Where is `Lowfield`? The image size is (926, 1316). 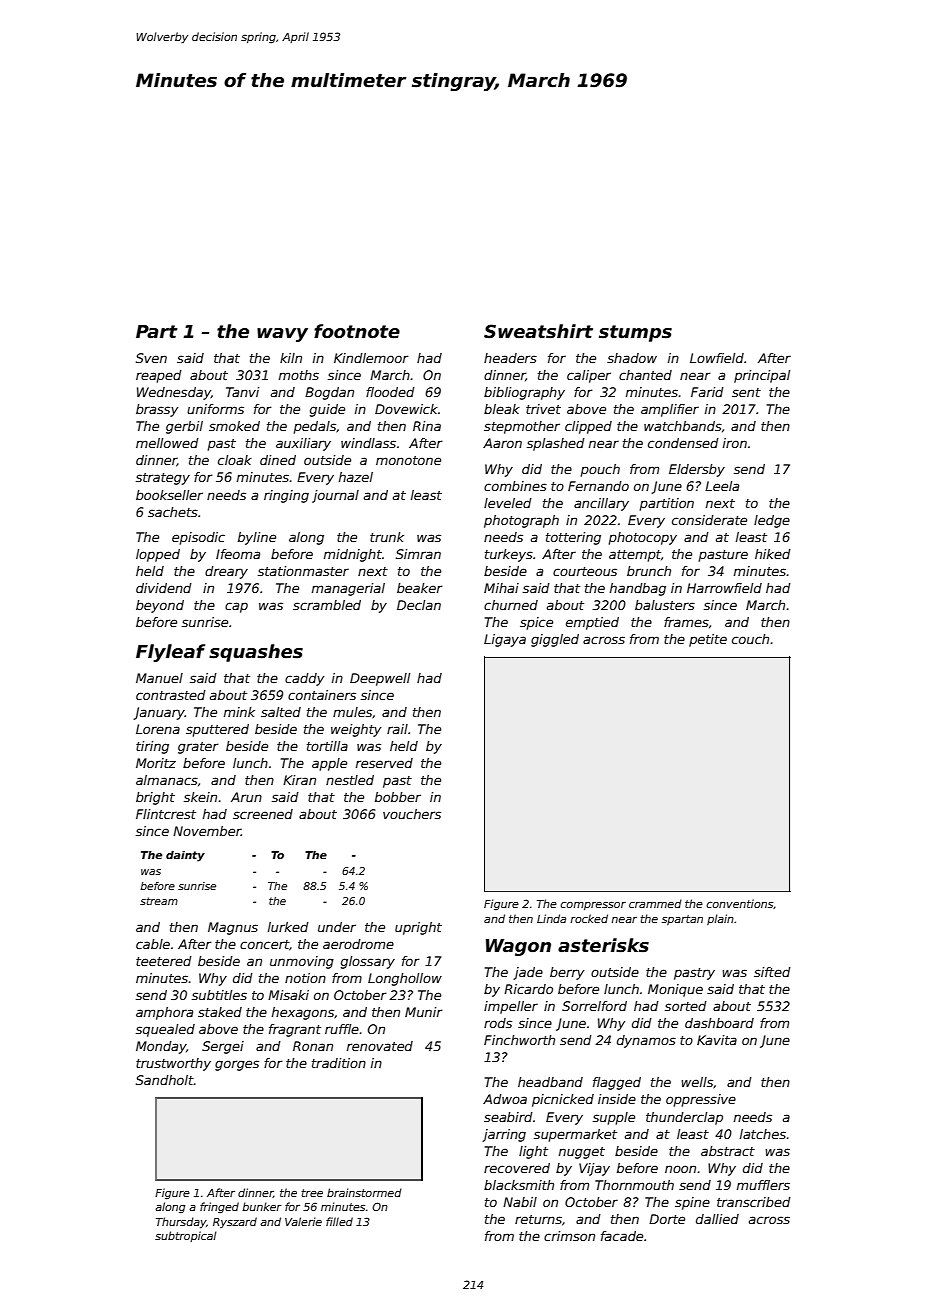 Lowfield is located at coordinates (717, 358).
